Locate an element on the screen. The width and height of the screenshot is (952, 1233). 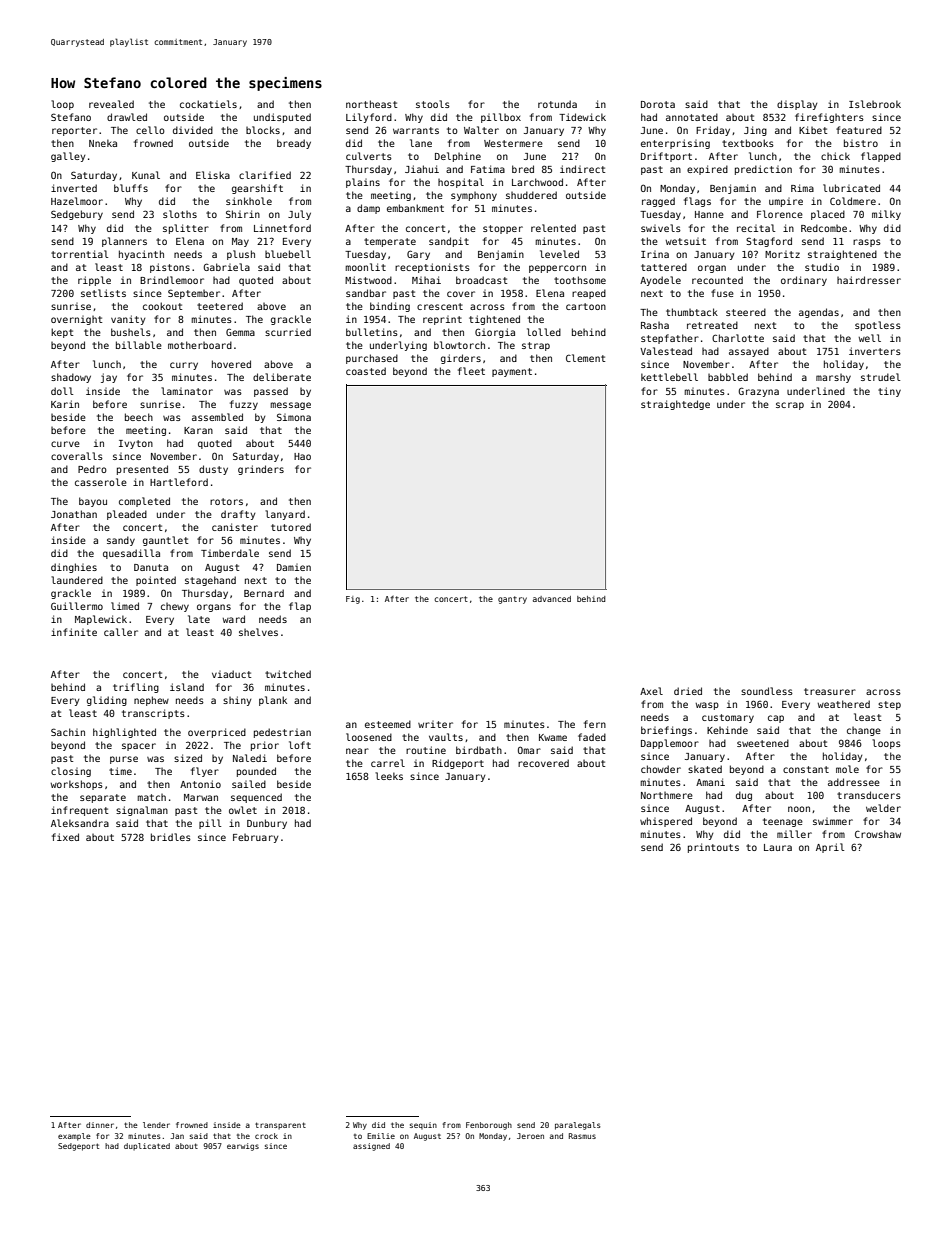
coasted is located at coordinates (366, 371).
